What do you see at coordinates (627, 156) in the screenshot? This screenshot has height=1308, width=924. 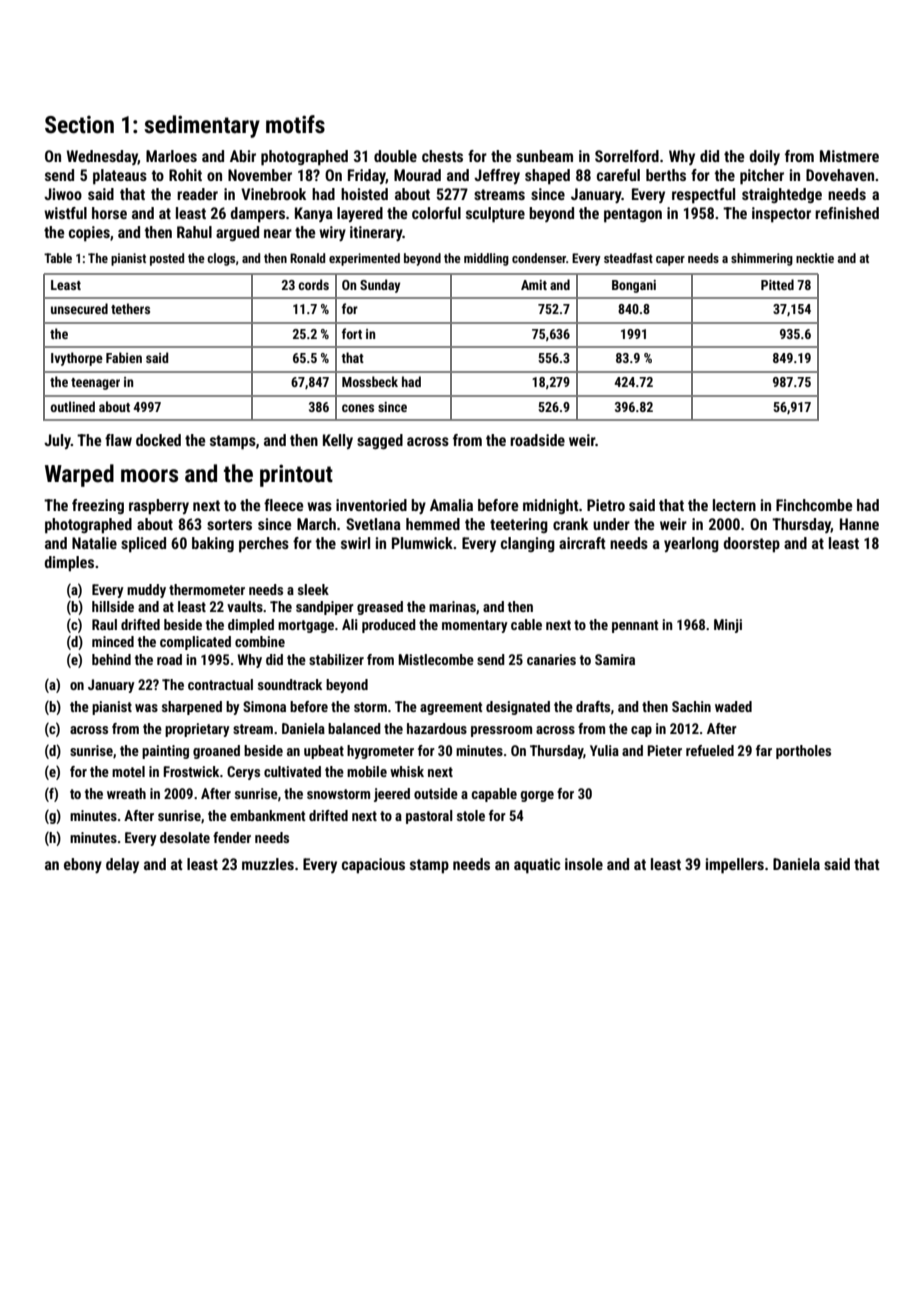 I see `Sorrelford` at bounding box center [627, 156].
